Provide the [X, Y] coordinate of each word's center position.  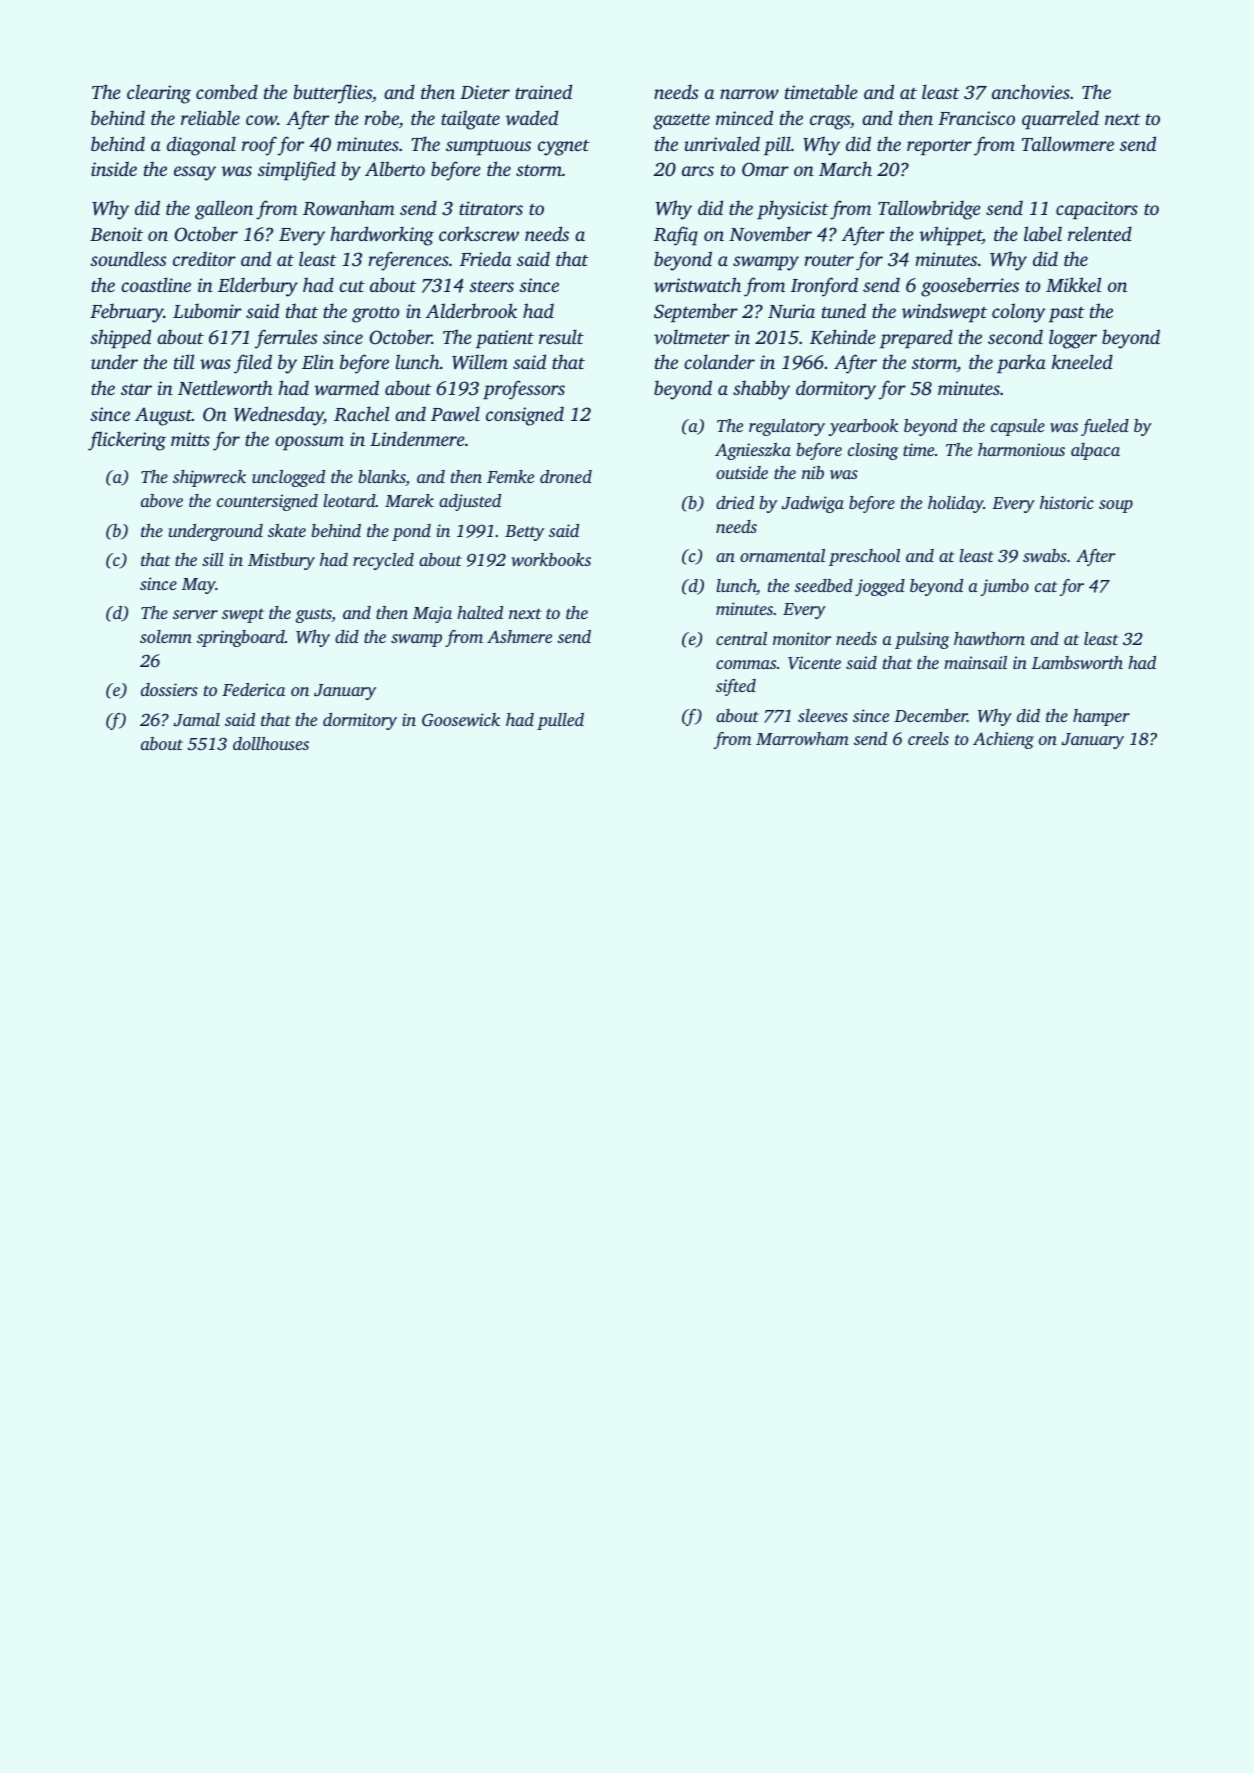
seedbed [823, 585]
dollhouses [271, 743]
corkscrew [479, 233]
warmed [346, 387]
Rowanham [349, 208]
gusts [313, 615]
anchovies [1031, 91]
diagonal [201, 146]
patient [505, 339]
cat [1046, 586]
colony [1018, 313]
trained [543, 91]
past [1067, 314]
